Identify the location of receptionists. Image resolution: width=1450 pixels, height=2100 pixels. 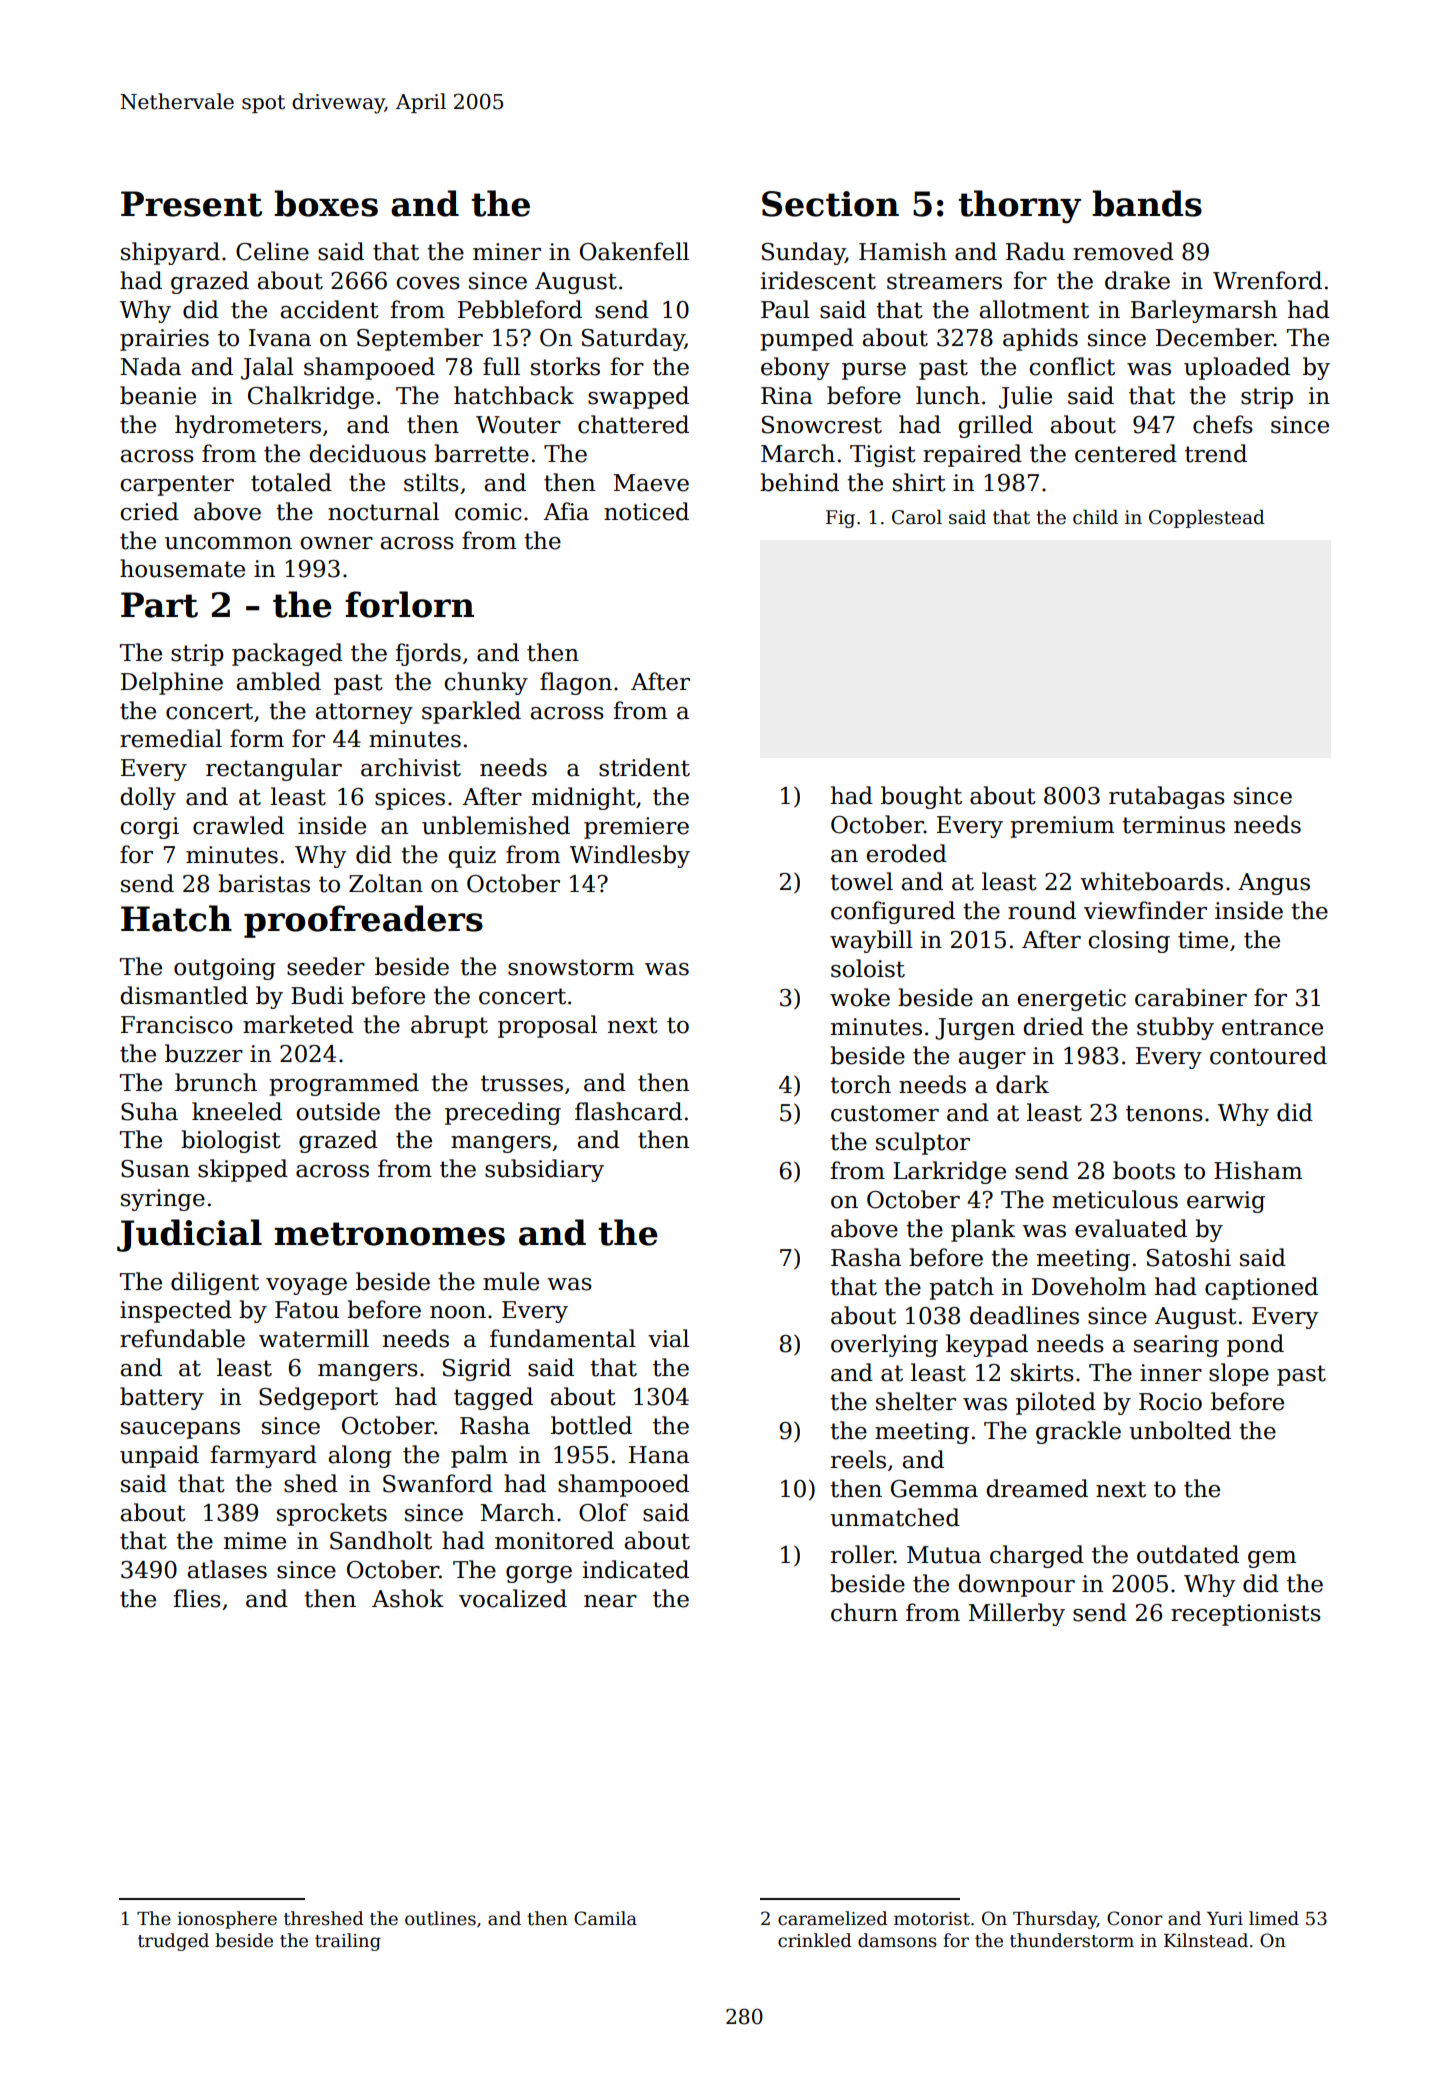
(1246, 1615).
